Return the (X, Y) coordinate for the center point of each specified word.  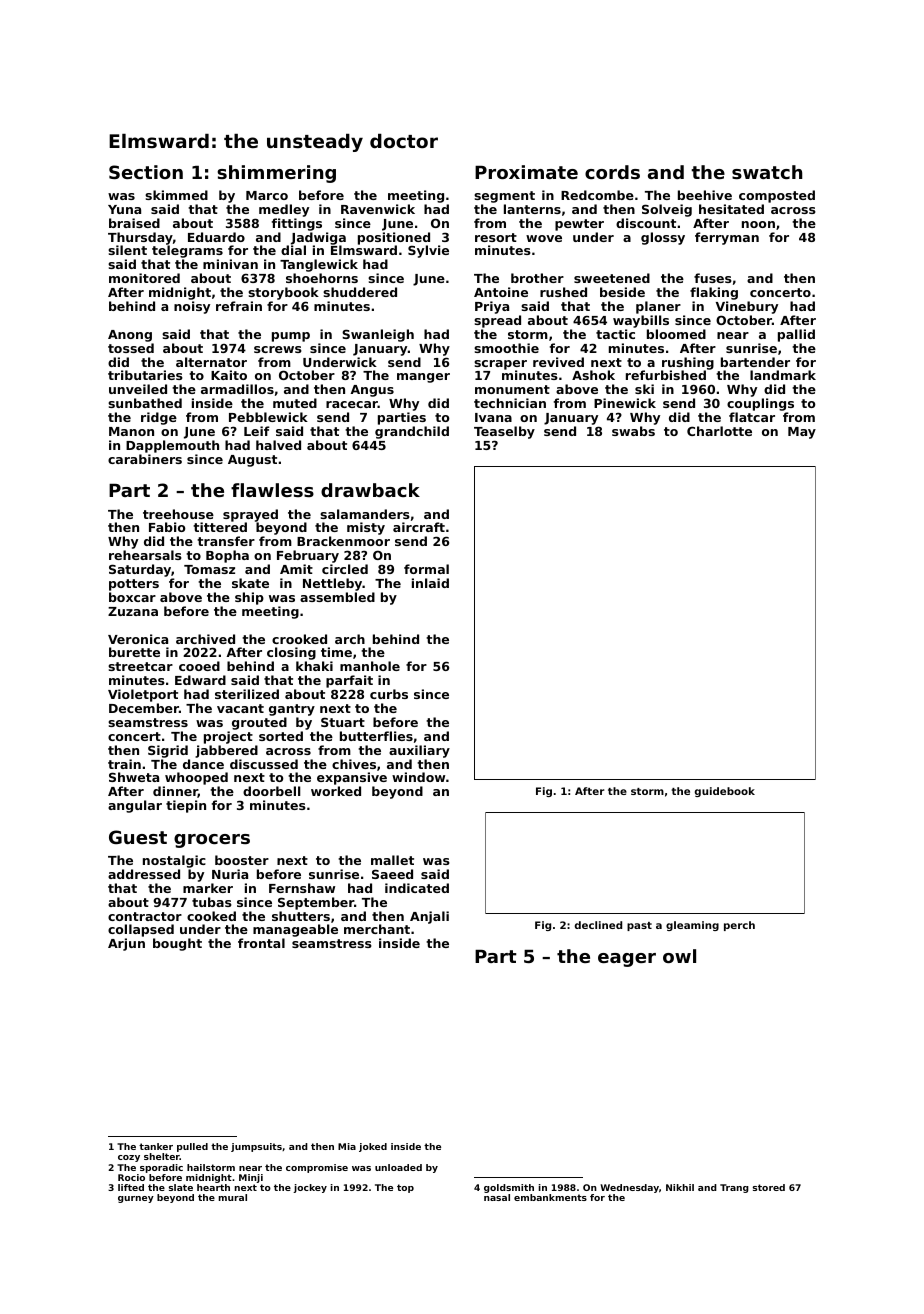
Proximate (526, 172)
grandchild (412, 432)
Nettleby (333, 584)
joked (373, 1147)
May (802, 433)
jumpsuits (256, 1147)
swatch (767, 172)
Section (146, 172)
